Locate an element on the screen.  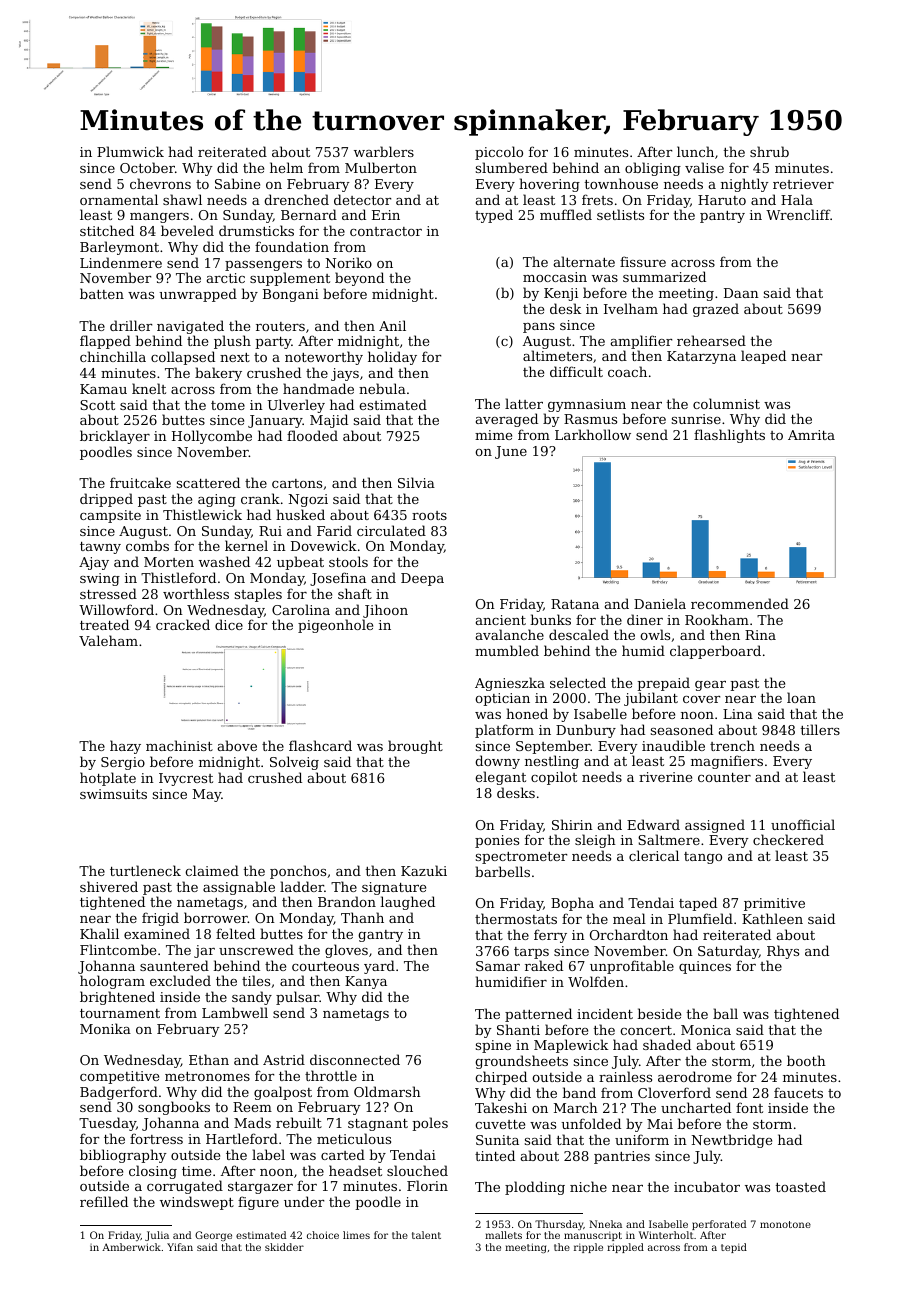
Amrita is located at coordinates (811, 435).
